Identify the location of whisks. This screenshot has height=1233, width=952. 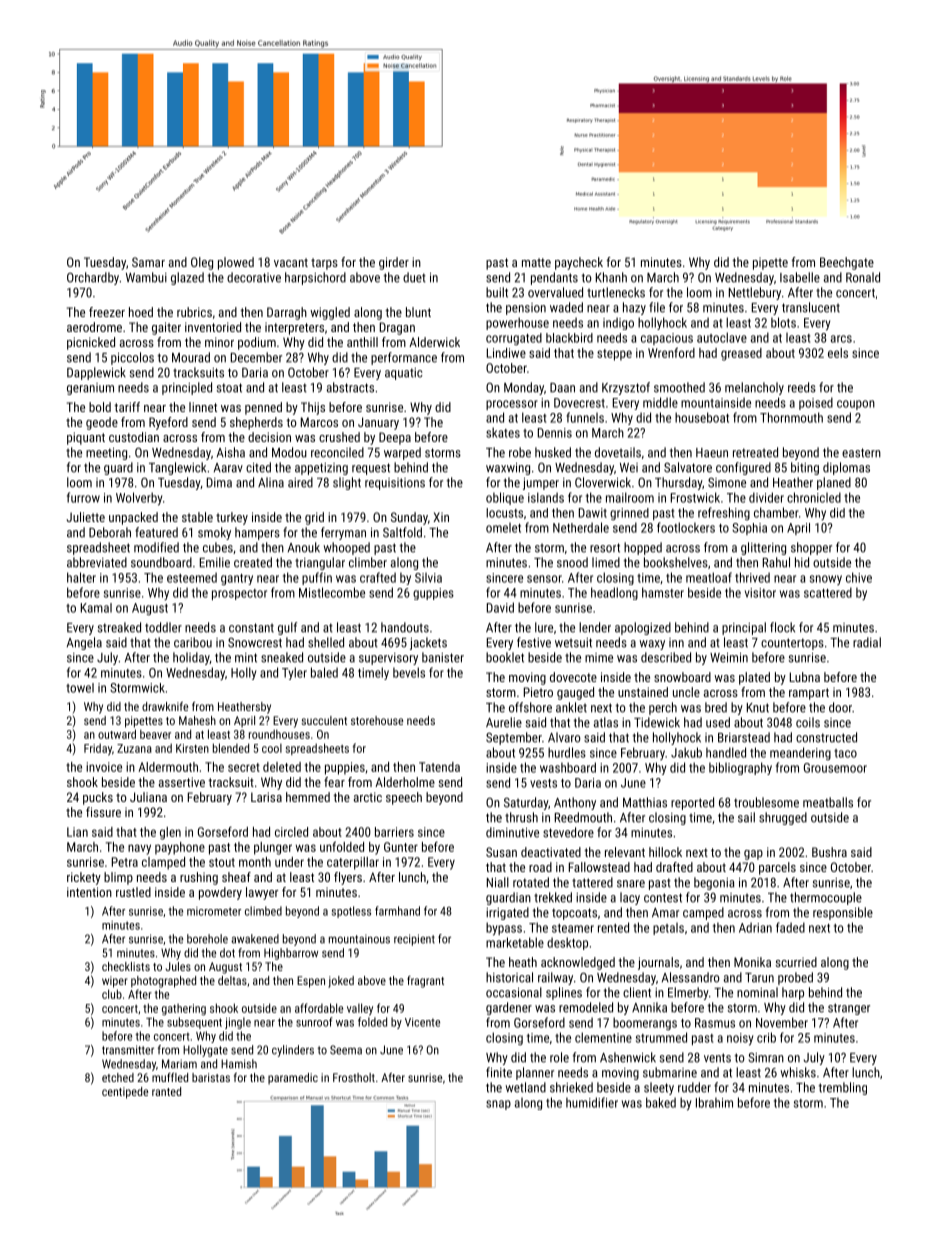
(798, 1072).
